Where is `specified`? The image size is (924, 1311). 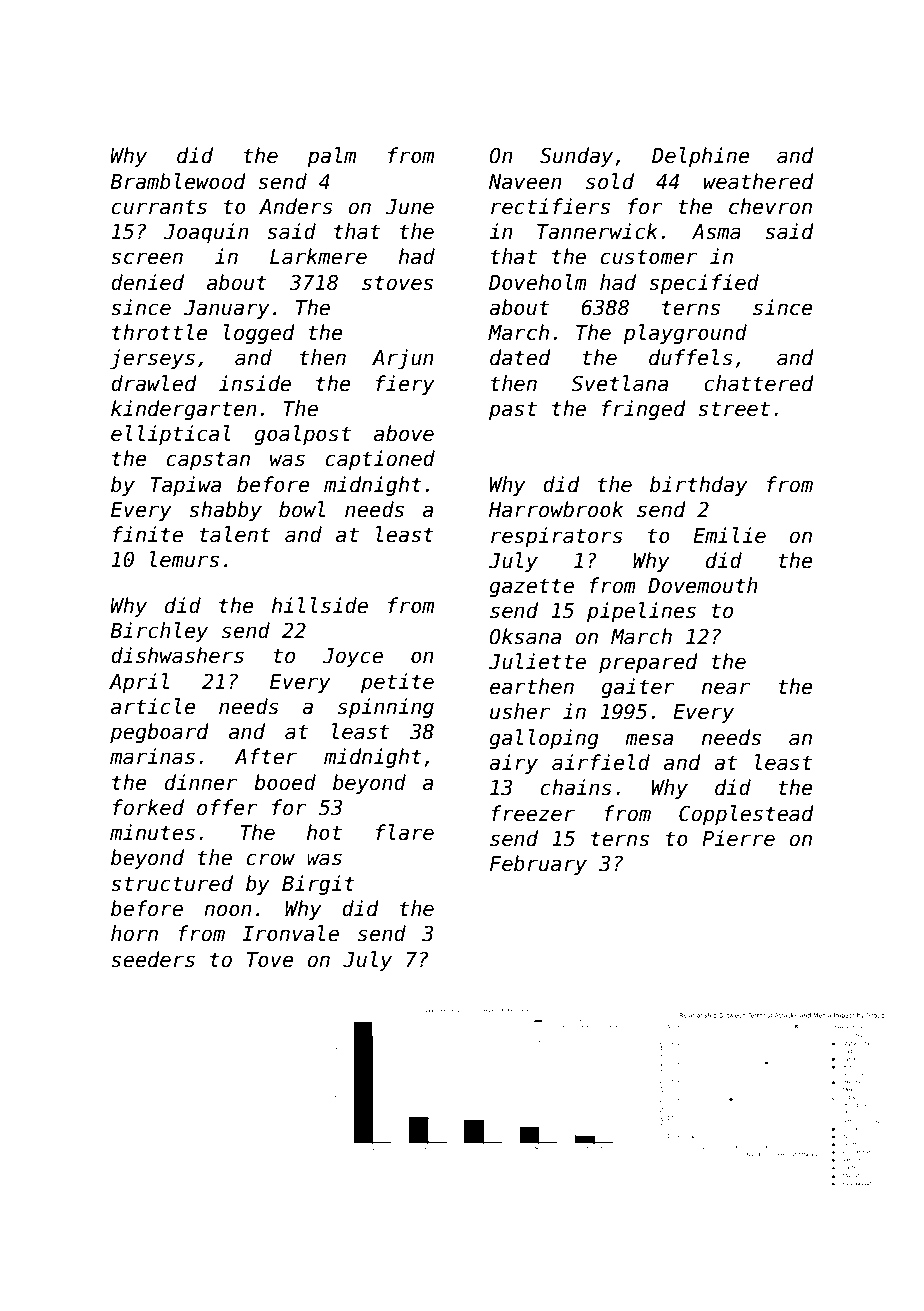
specified is located at coordinates (704, 284).
